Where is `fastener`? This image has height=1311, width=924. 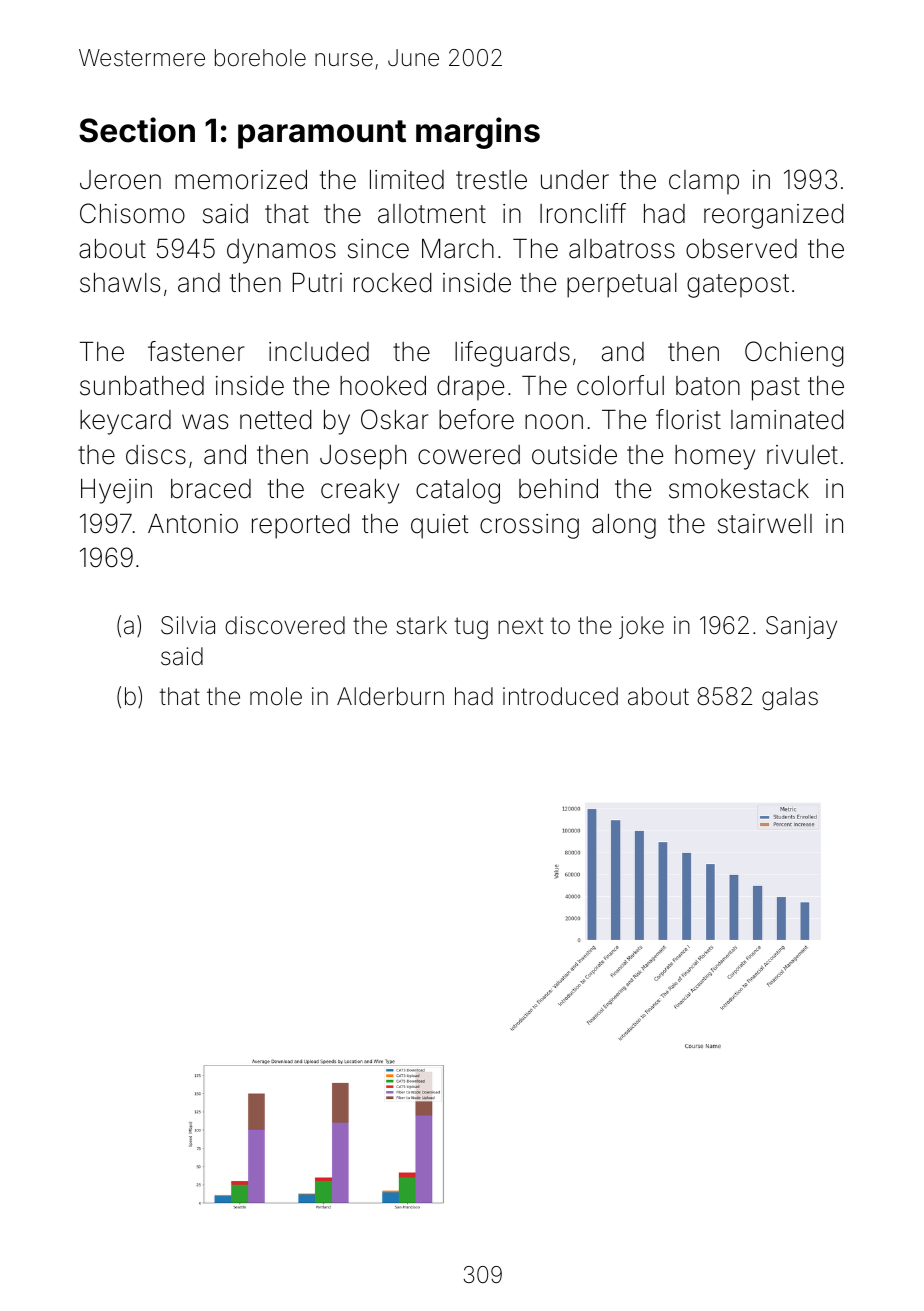
fastener is located at coordinates (196, 351).
